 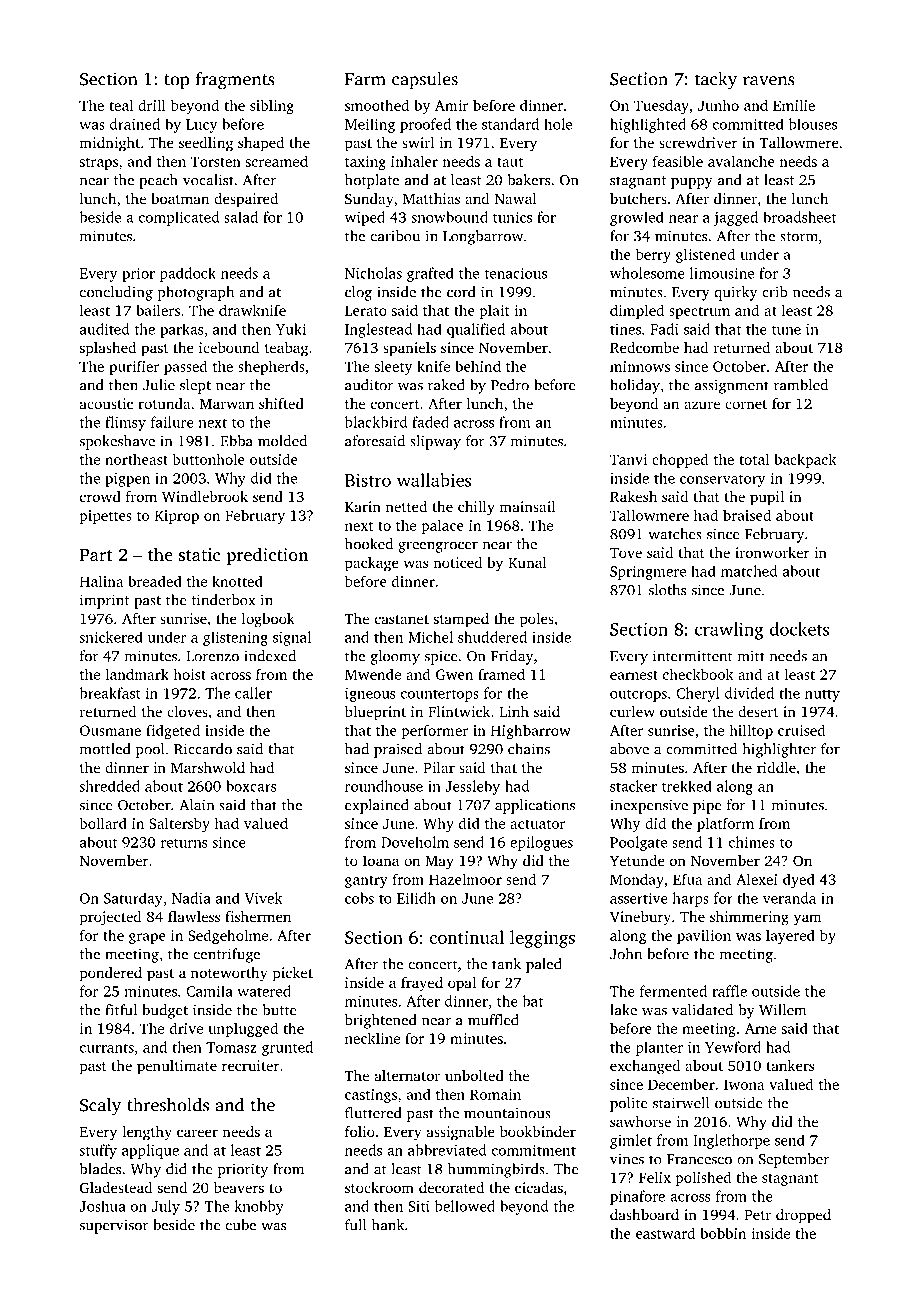 What do you see at coordinates (537, 620) in the page?
I see `poles` at bounding box center [537, 620].
